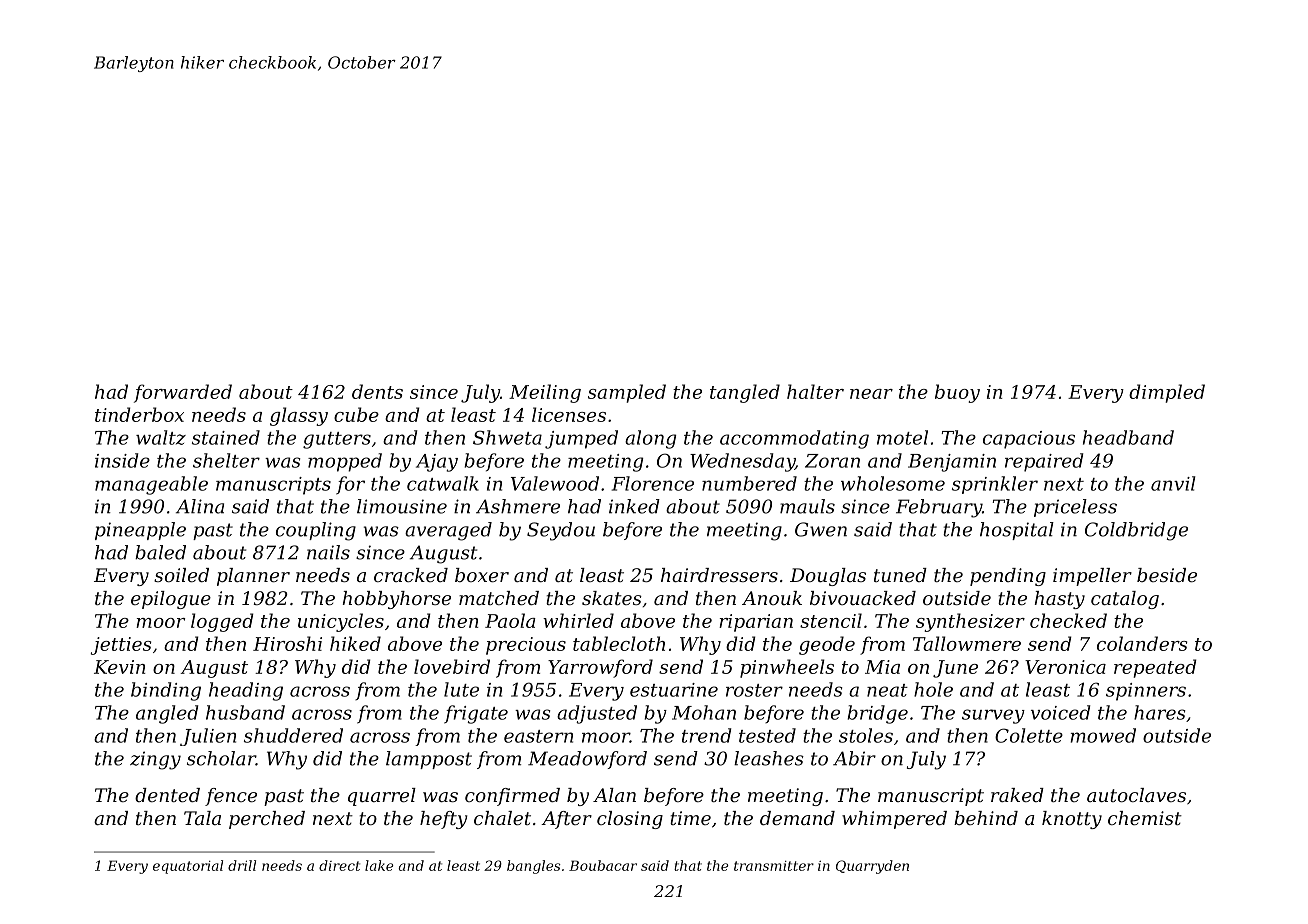 This screenshot has width=1308, height=924. What do you see at coordinates (188, 867) in the screenshot?
I see `equatorial` at bounding box center [188, 867].
